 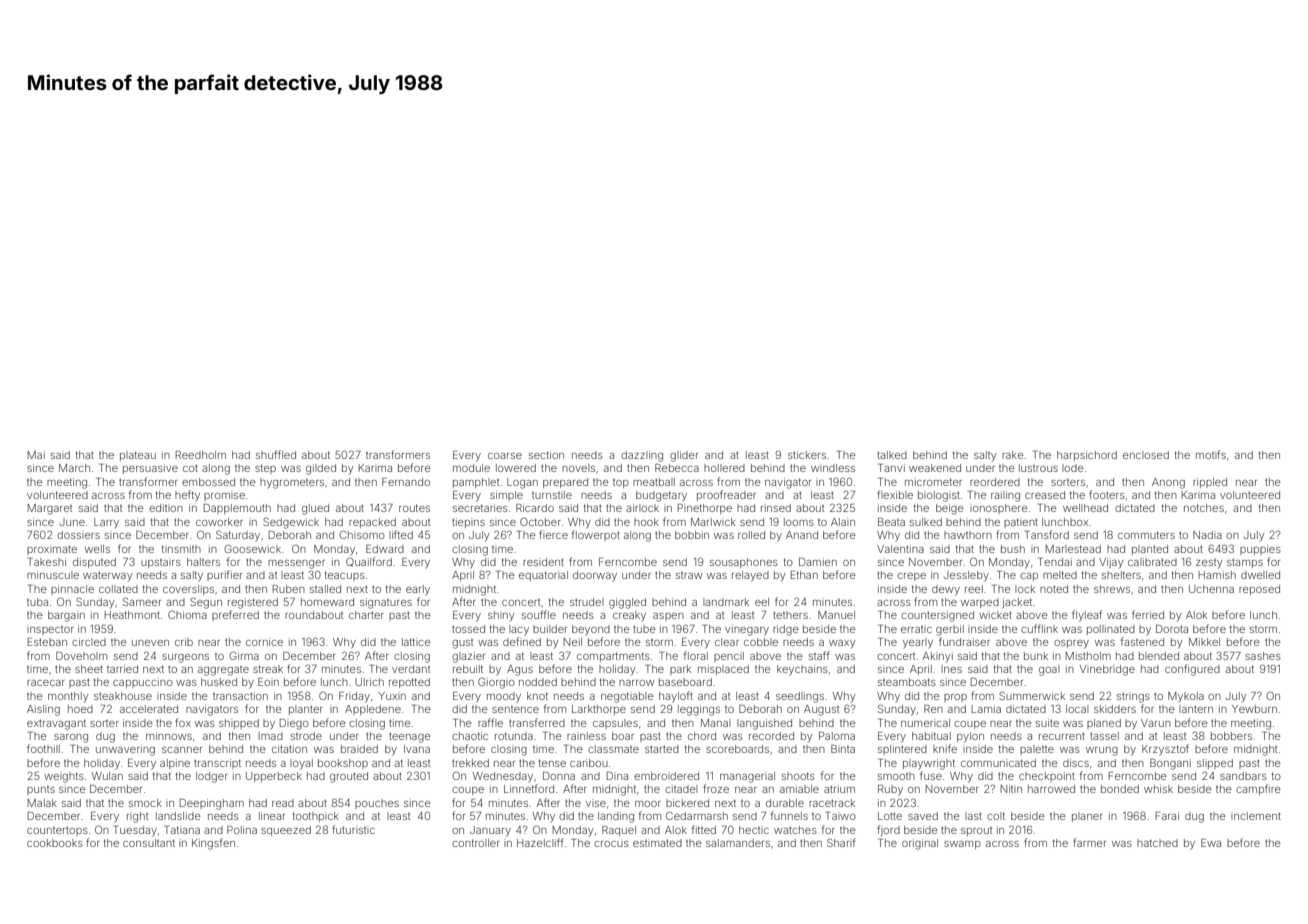 What do you see at coordinates (646, 522) in the document?
I see `hook` at bounding box center [646, 522].
